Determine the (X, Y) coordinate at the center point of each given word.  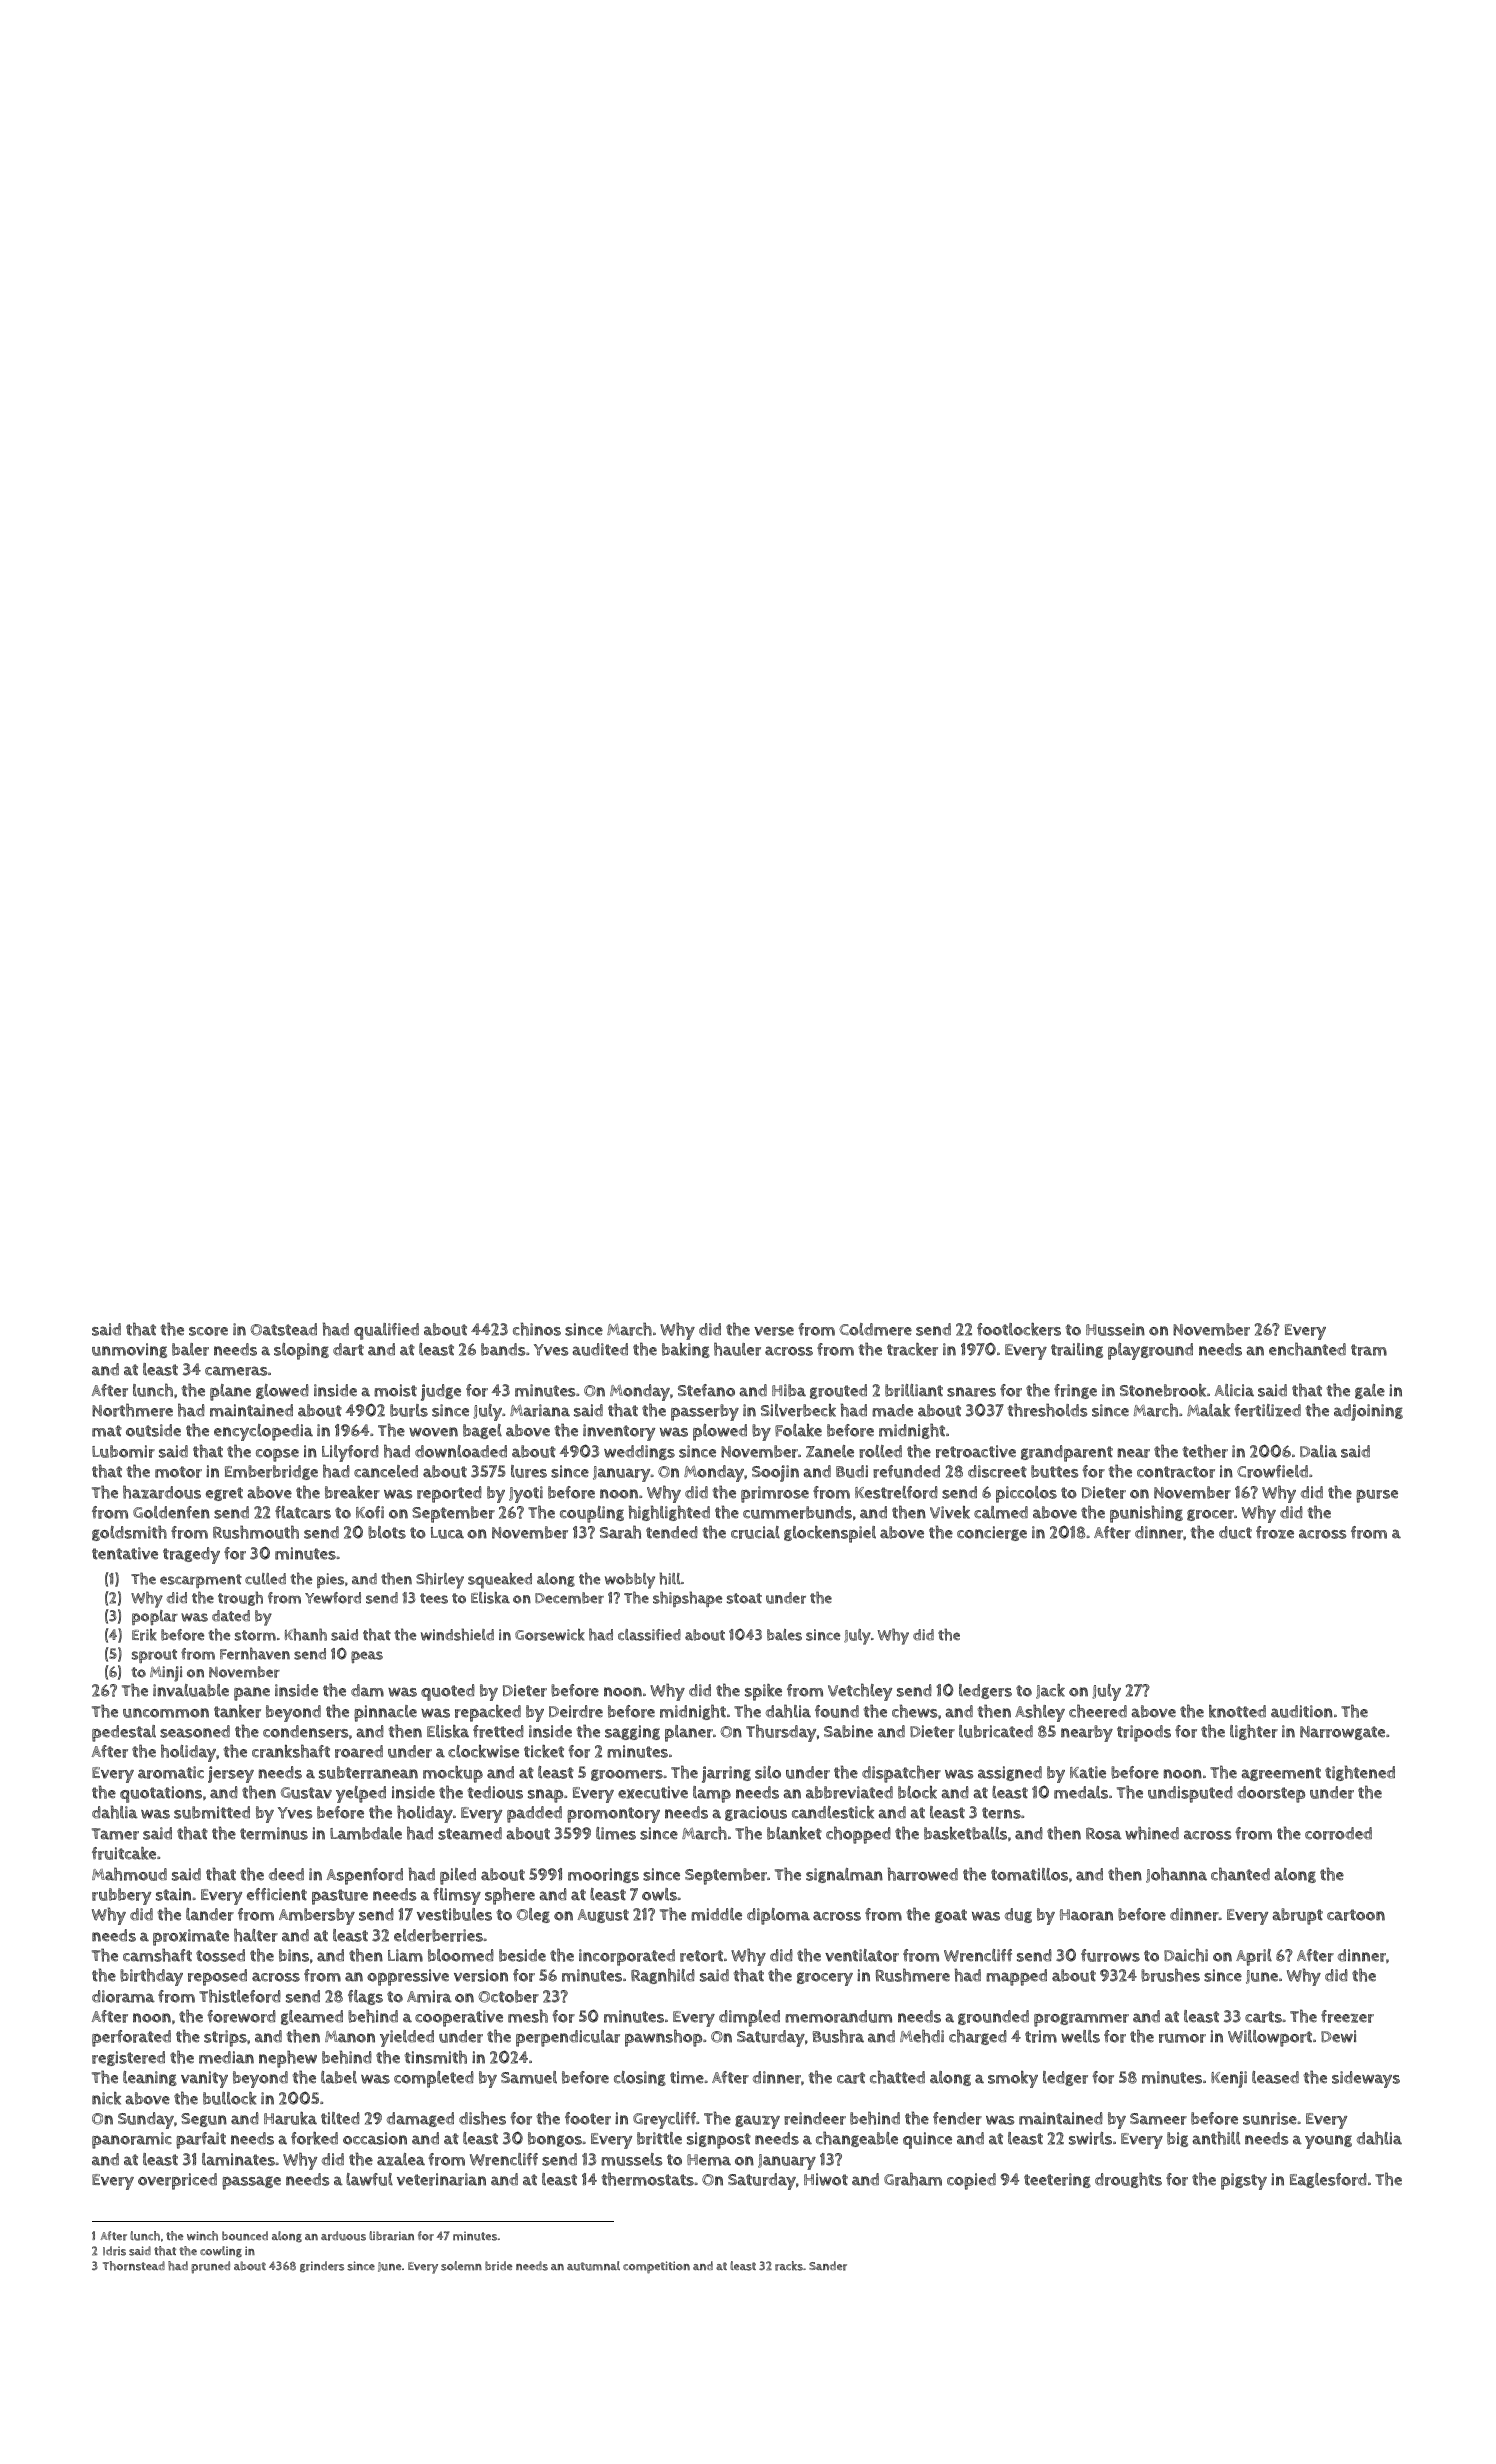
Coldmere (875, 1329)
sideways (1366, 2079)
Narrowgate (1342, 1733)
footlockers (1019, 1329)
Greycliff (664, 2120)
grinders (322, 2267)
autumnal (593, 2266)
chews (914, 1711)
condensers (305, 1731)
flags (365, 1997)
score (208, 1331)
